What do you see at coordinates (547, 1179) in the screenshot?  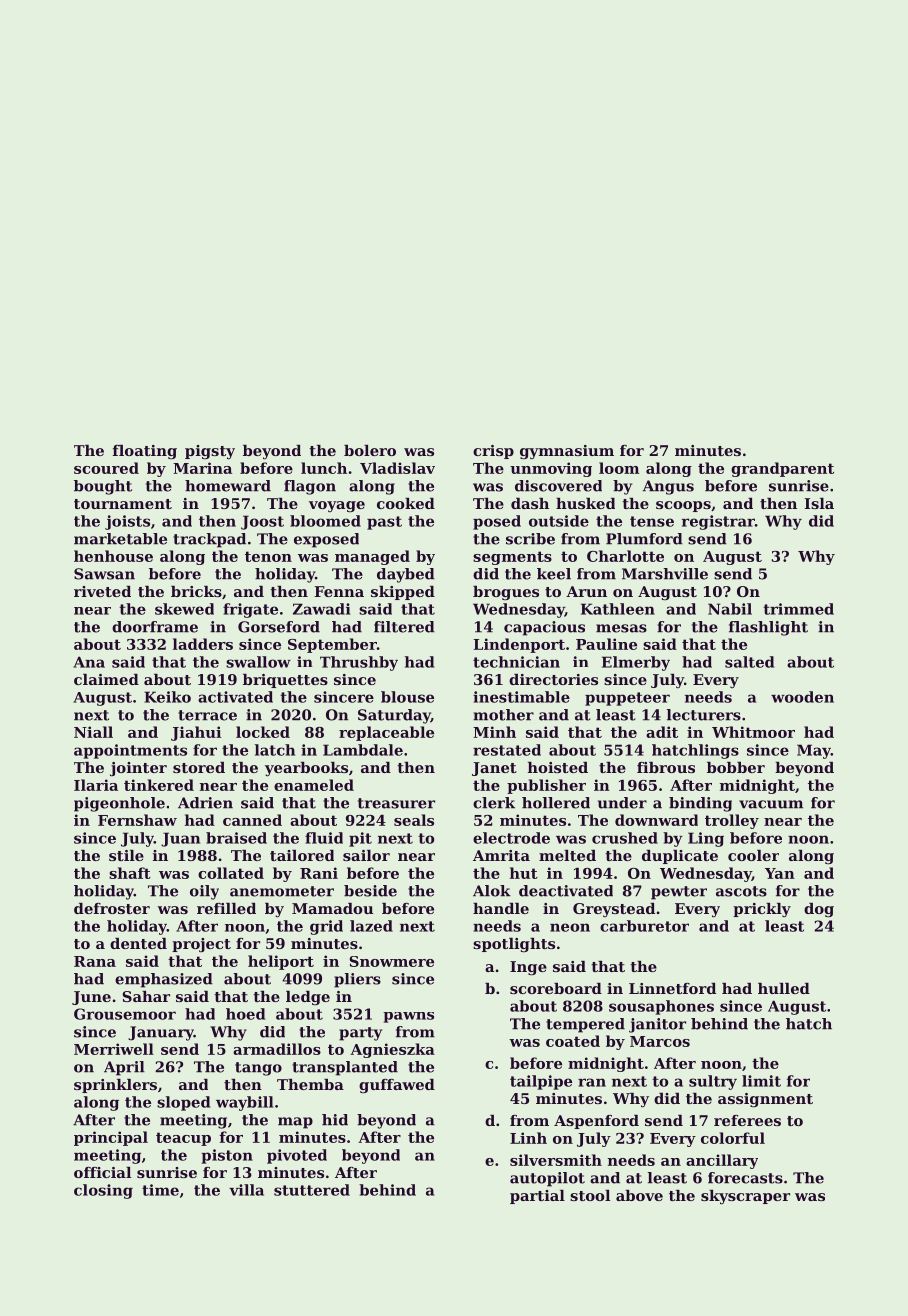 I see `autopilot` at bounding box center [547, 1179].
